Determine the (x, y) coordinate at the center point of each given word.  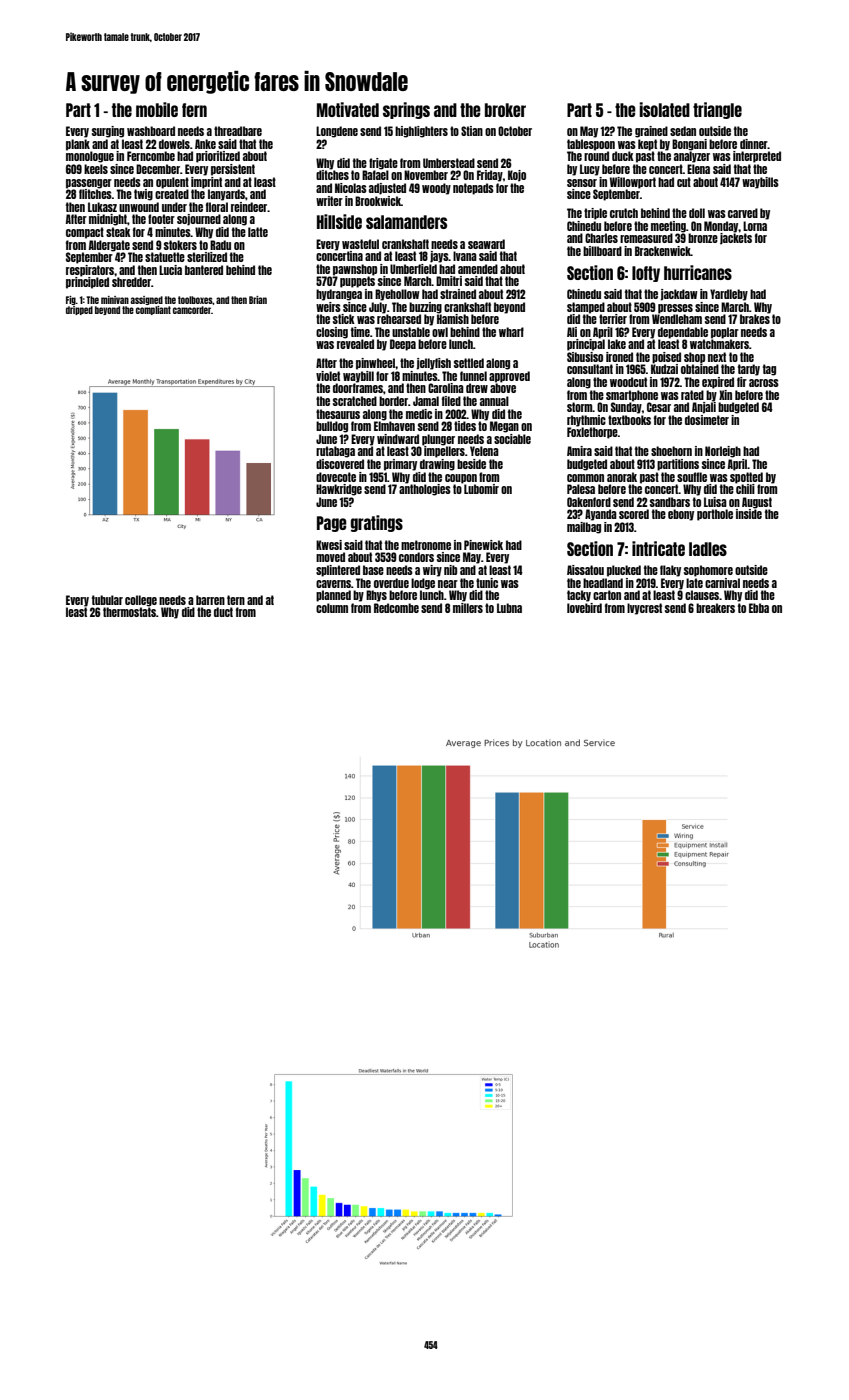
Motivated (348, 109)
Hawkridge (339, 490)
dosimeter (707, 420)
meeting (668, 227)
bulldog (332, 427)
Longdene (337, 132)
